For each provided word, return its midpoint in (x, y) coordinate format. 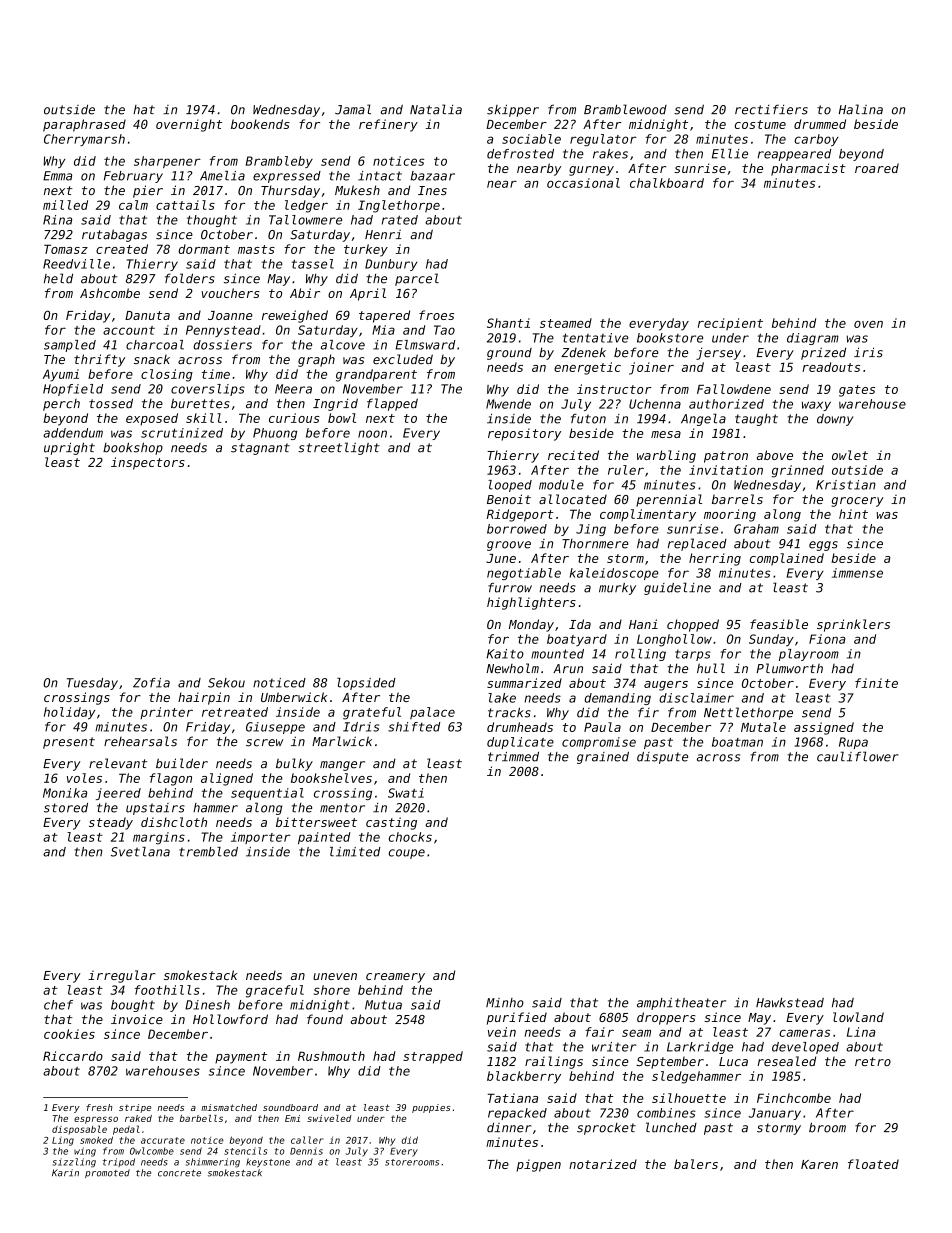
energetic (587, 368)
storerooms (412, 1162)
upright (69, 448)
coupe (407, 854)
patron (726, 457)
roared (877, 168)
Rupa (853, 743)
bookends (260, 124)
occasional (583, 183)
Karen (819, 1164)
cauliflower (858, 756)
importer (261, 838)
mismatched (229, 1107)
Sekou (226, 683)
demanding (617, 699)
